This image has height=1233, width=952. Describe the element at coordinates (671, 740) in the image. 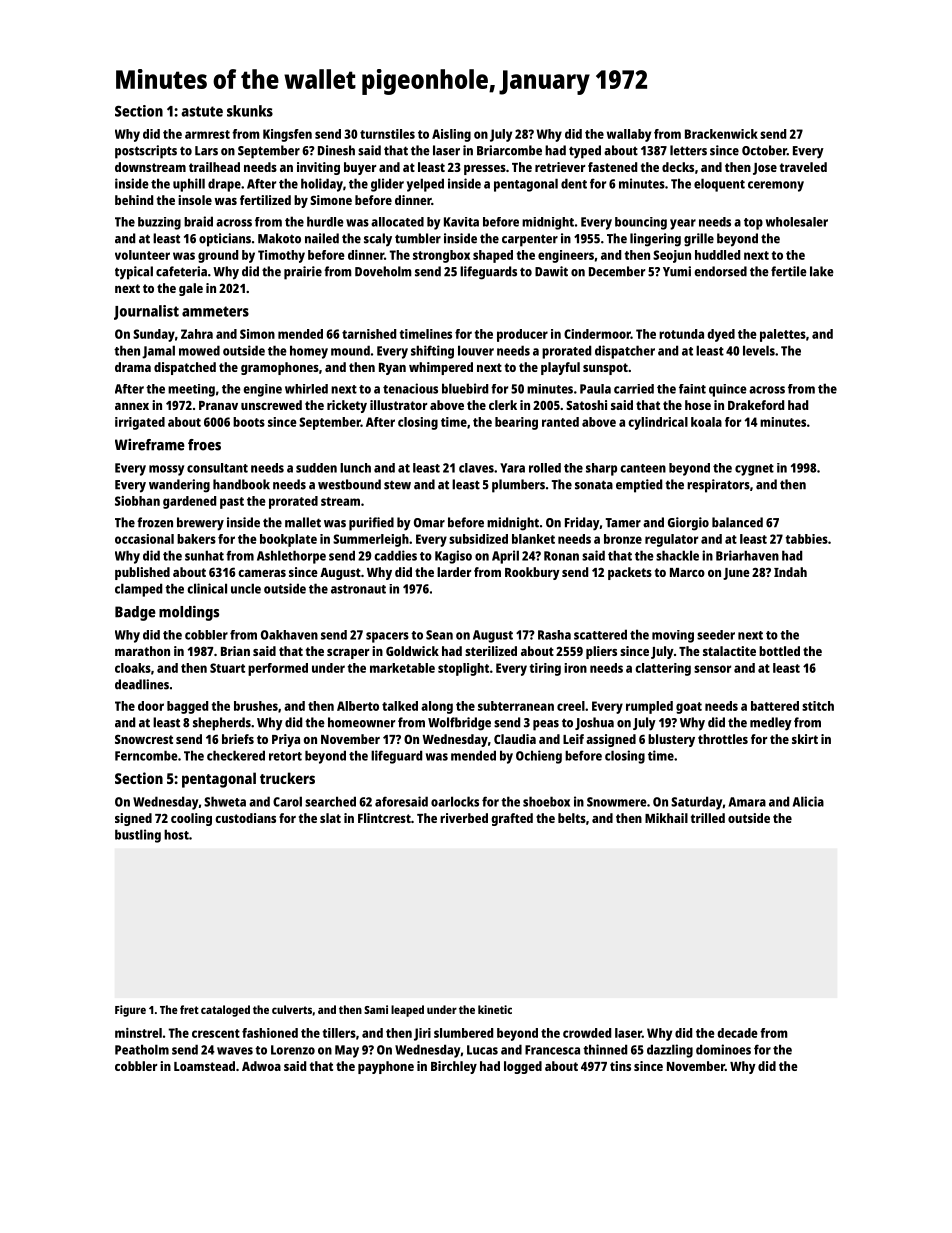

I see `blustery` at that location.
